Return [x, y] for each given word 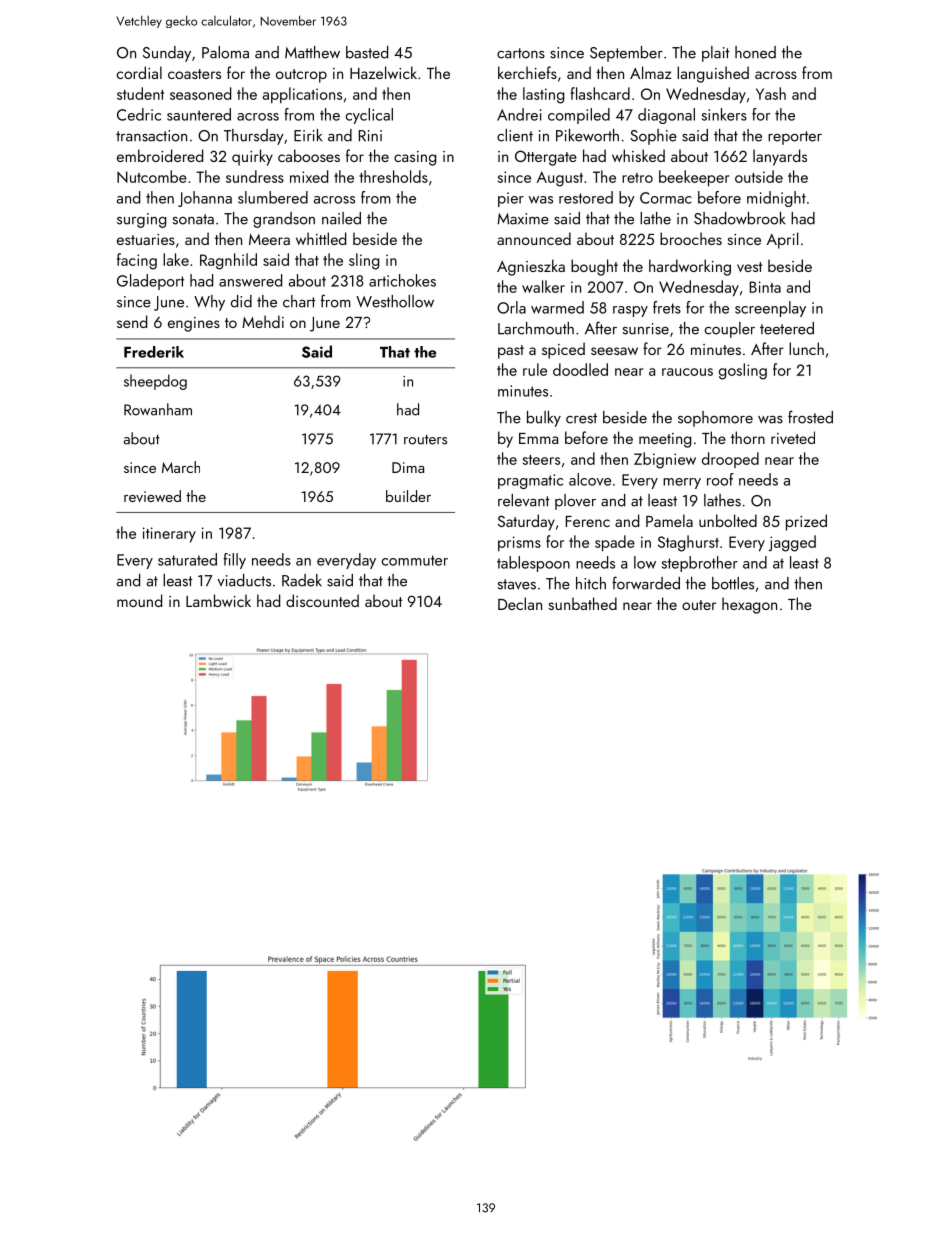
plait [716, 54]
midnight [776, 199]
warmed [557, 307]
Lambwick [218, 600]
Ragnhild [228, 261]
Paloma [225, 52]
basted [367, 52]
